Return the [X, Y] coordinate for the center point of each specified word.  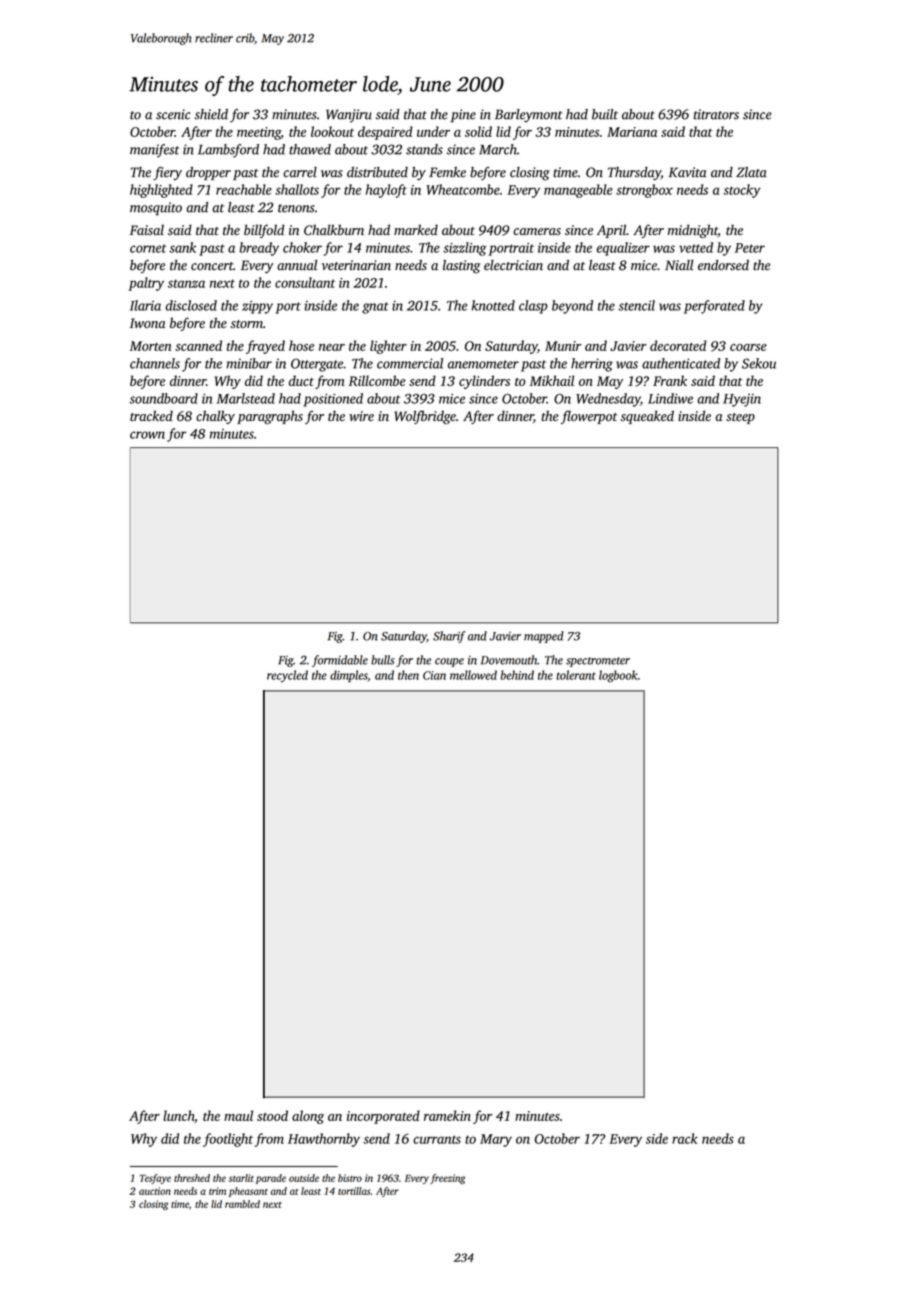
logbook [618, 676]
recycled [287, 676]
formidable [340, 661]
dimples [349, 676]
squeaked [647, 417]
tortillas [354, 1191]
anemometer [483, 364]
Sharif [449, 637]
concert [212, 266]
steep [740, 418]
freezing [447, 1179]
